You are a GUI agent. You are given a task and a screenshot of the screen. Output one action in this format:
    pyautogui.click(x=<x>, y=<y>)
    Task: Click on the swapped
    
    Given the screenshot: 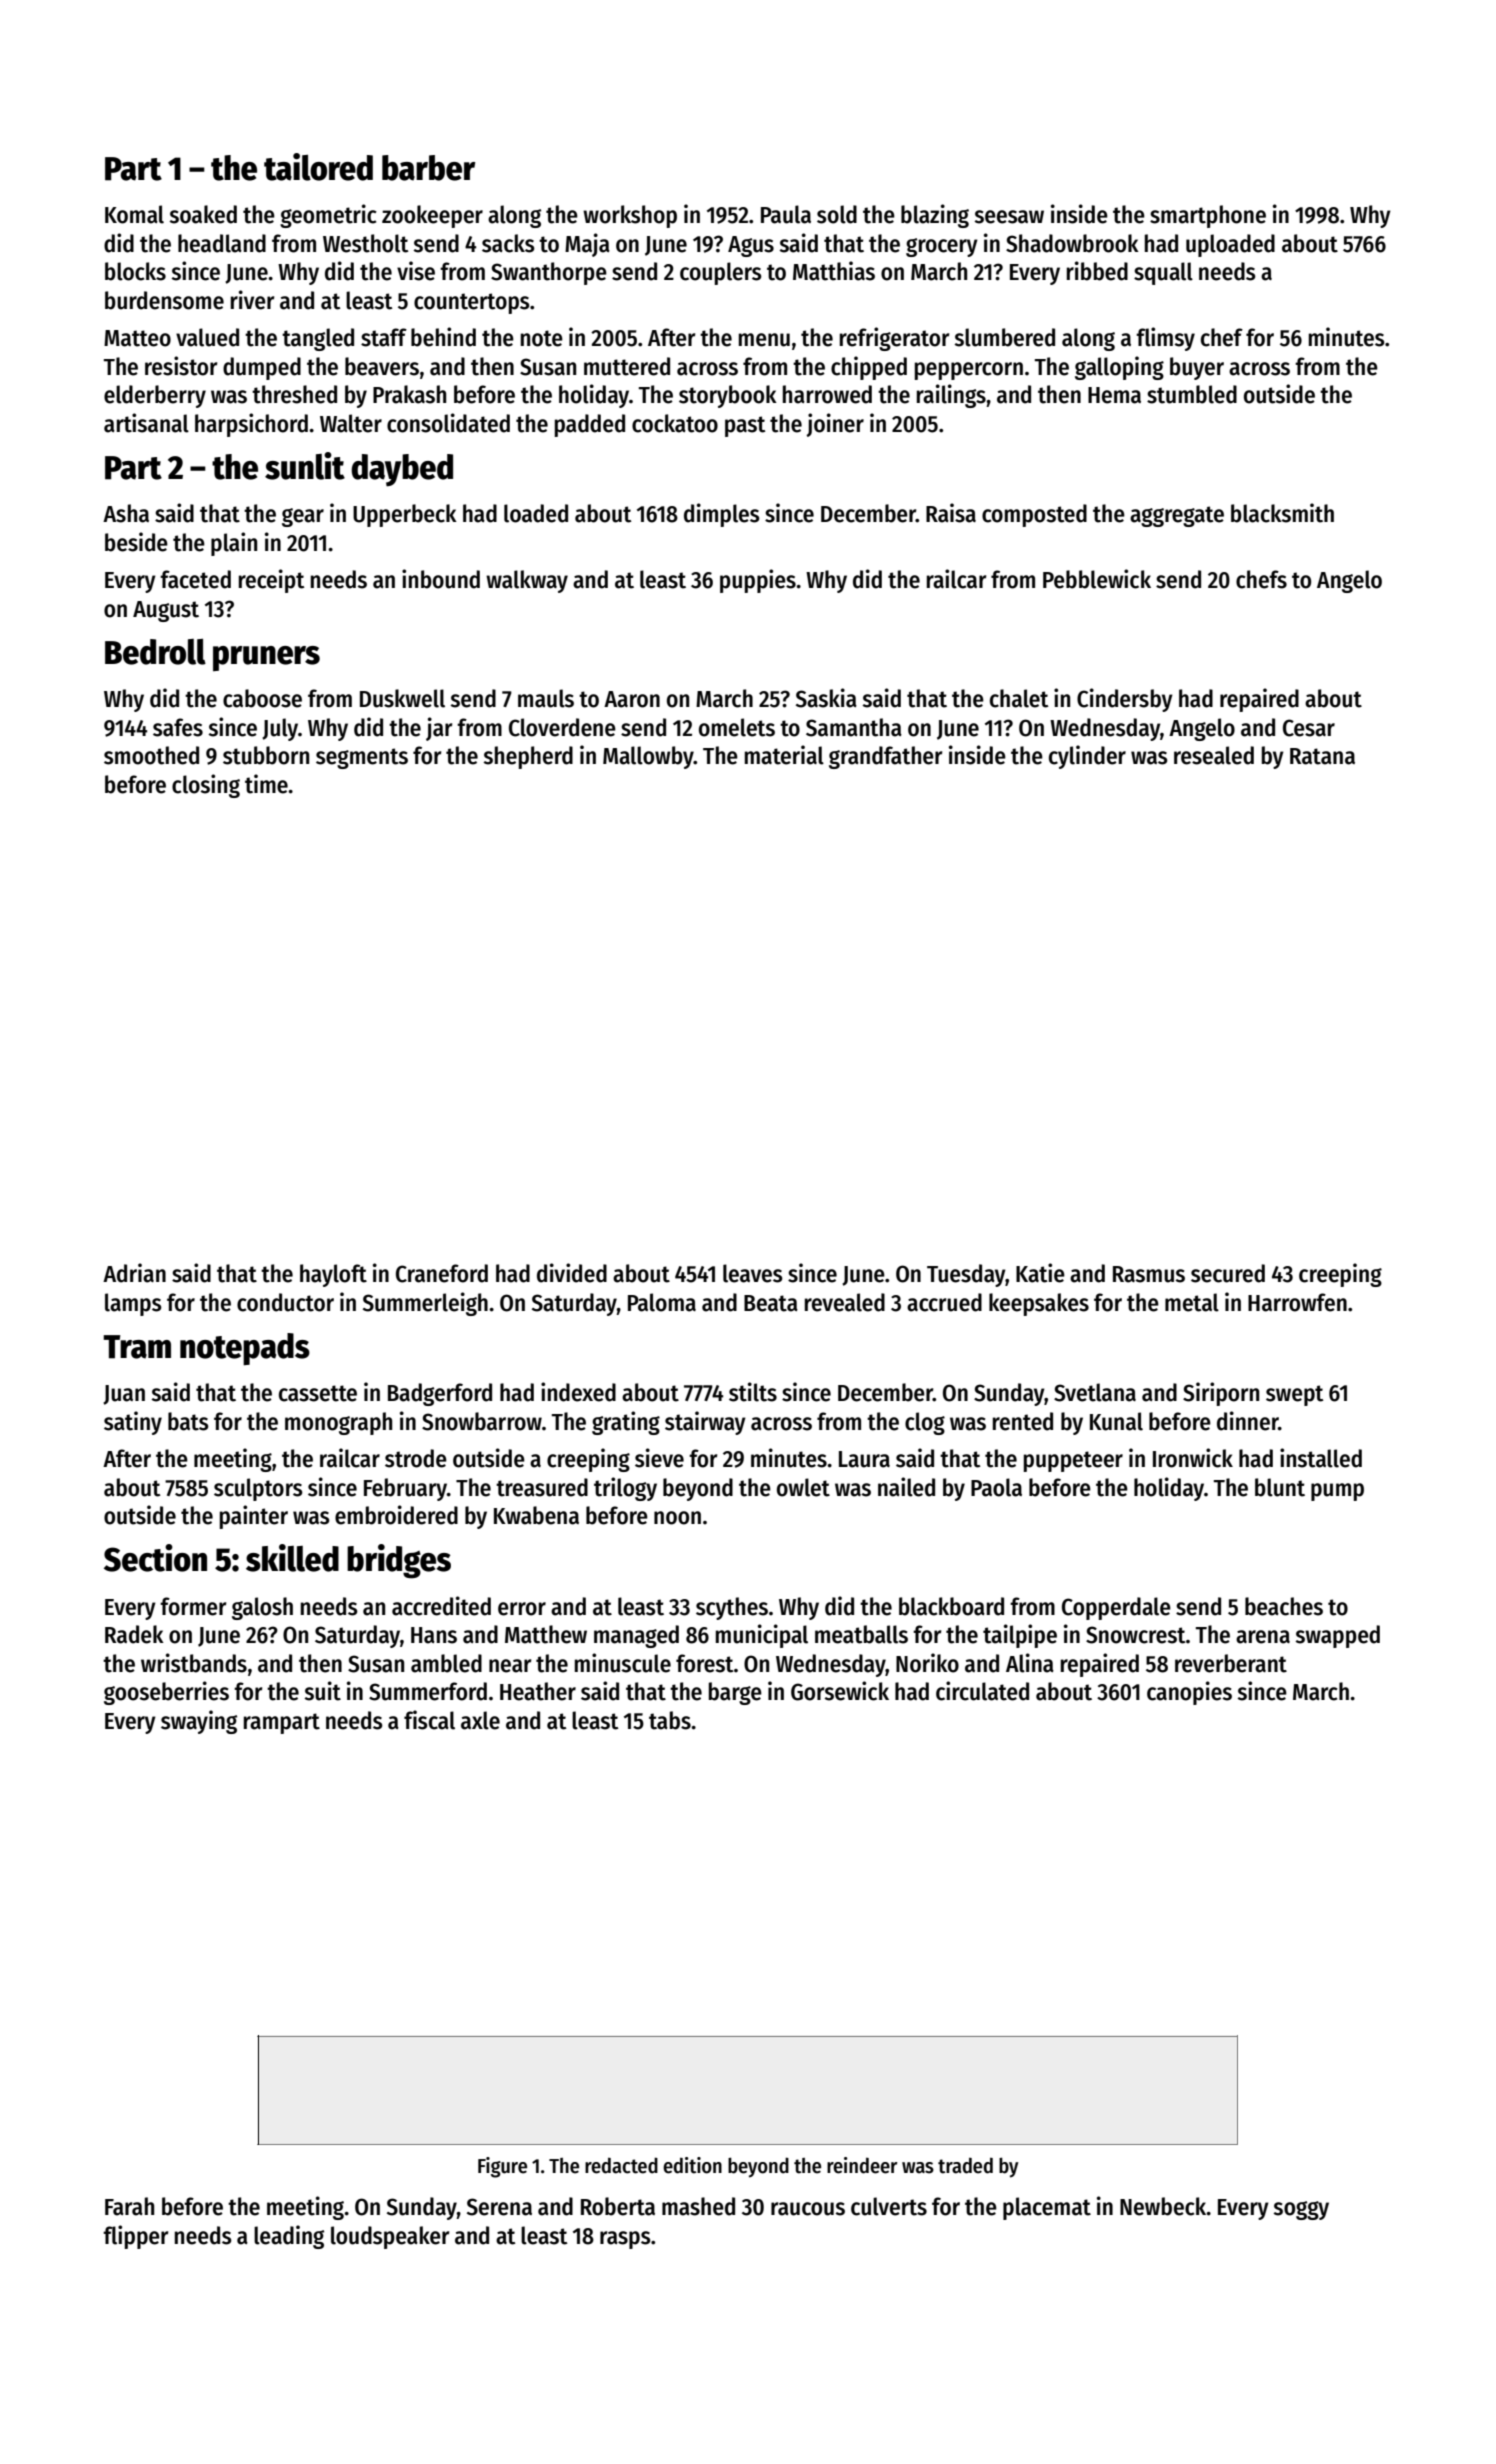 What is the action you would take?
    pyautogui.click(x=1337, y=1636)
